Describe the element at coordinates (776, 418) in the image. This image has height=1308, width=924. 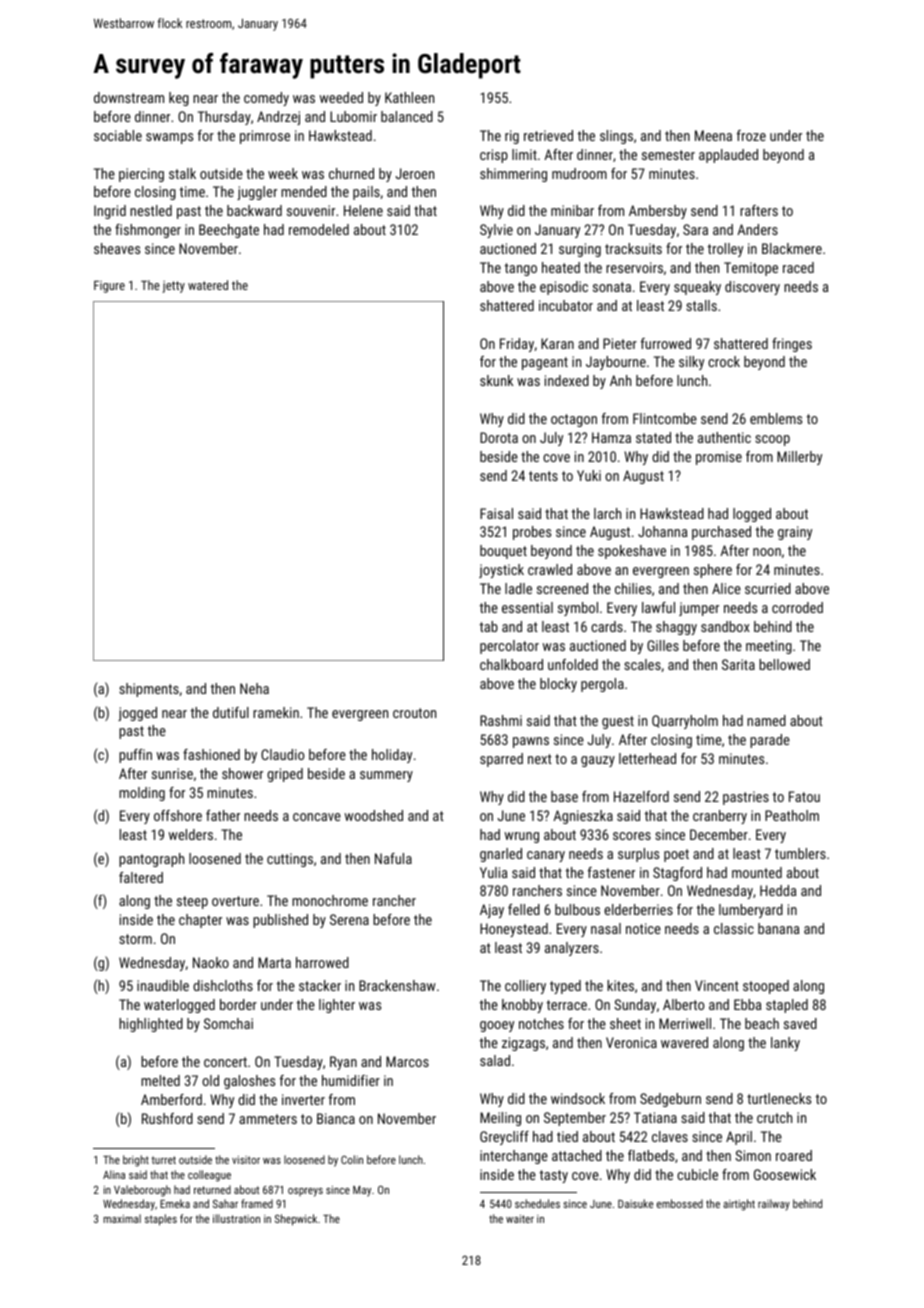
I see `emblems` at that location.
